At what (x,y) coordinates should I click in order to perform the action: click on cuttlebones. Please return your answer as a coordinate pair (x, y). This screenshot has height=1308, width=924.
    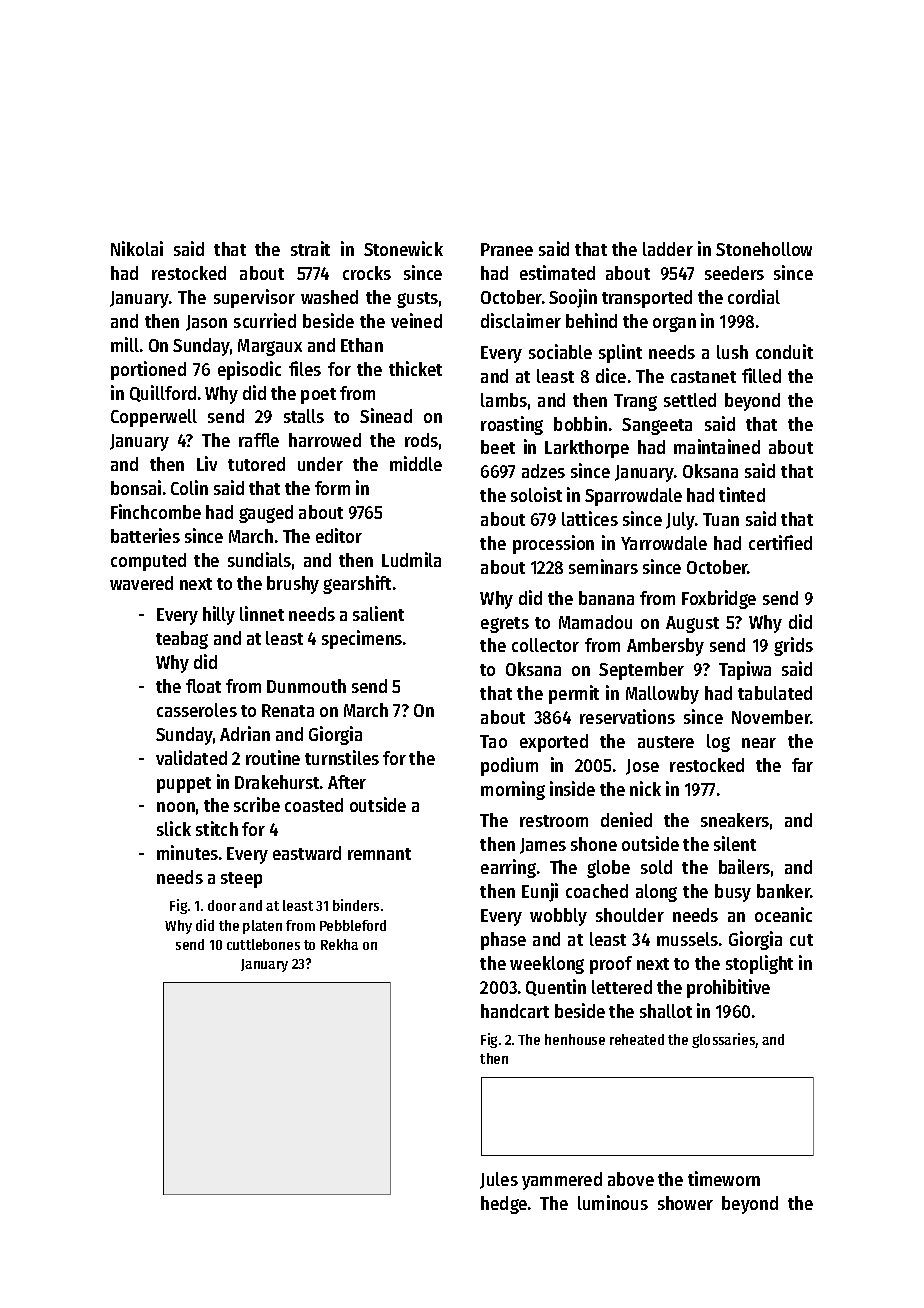
    Looking at the image, I should click on (263, 944).
